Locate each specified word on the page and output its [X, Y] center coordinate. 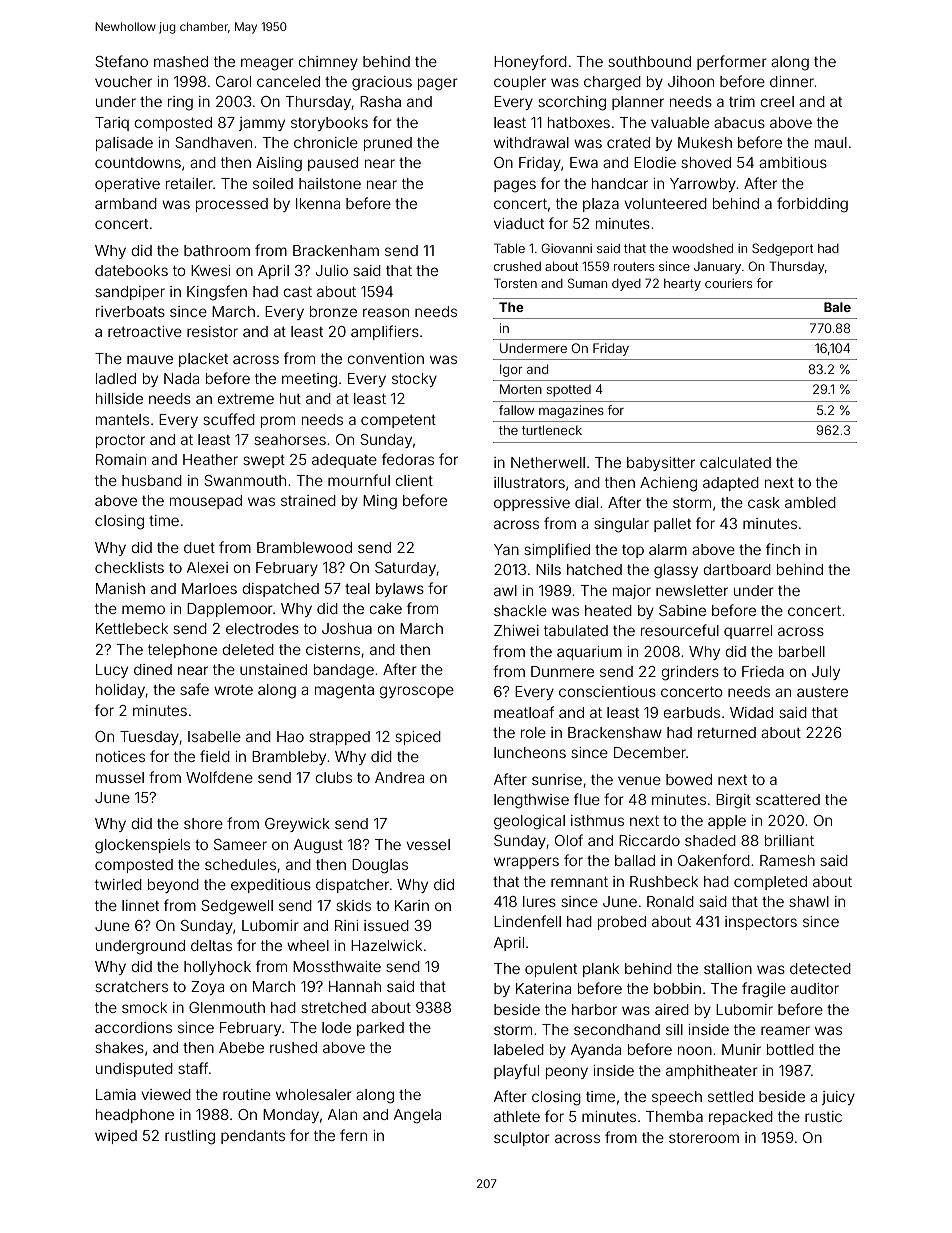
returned [727, 732]
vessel [428, 844]
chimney [328, 63]
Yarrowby [703, 185]
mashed [181, 61]
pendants [253, 1137]
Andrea [399, 777]
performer [732, 62]
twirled [118, 884]
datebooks [131, 270]
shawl [809, 901]
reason [386, 312]
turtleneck [552, 430]
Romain [121, 459]
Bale [837, 307]
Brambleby [289, 758]
